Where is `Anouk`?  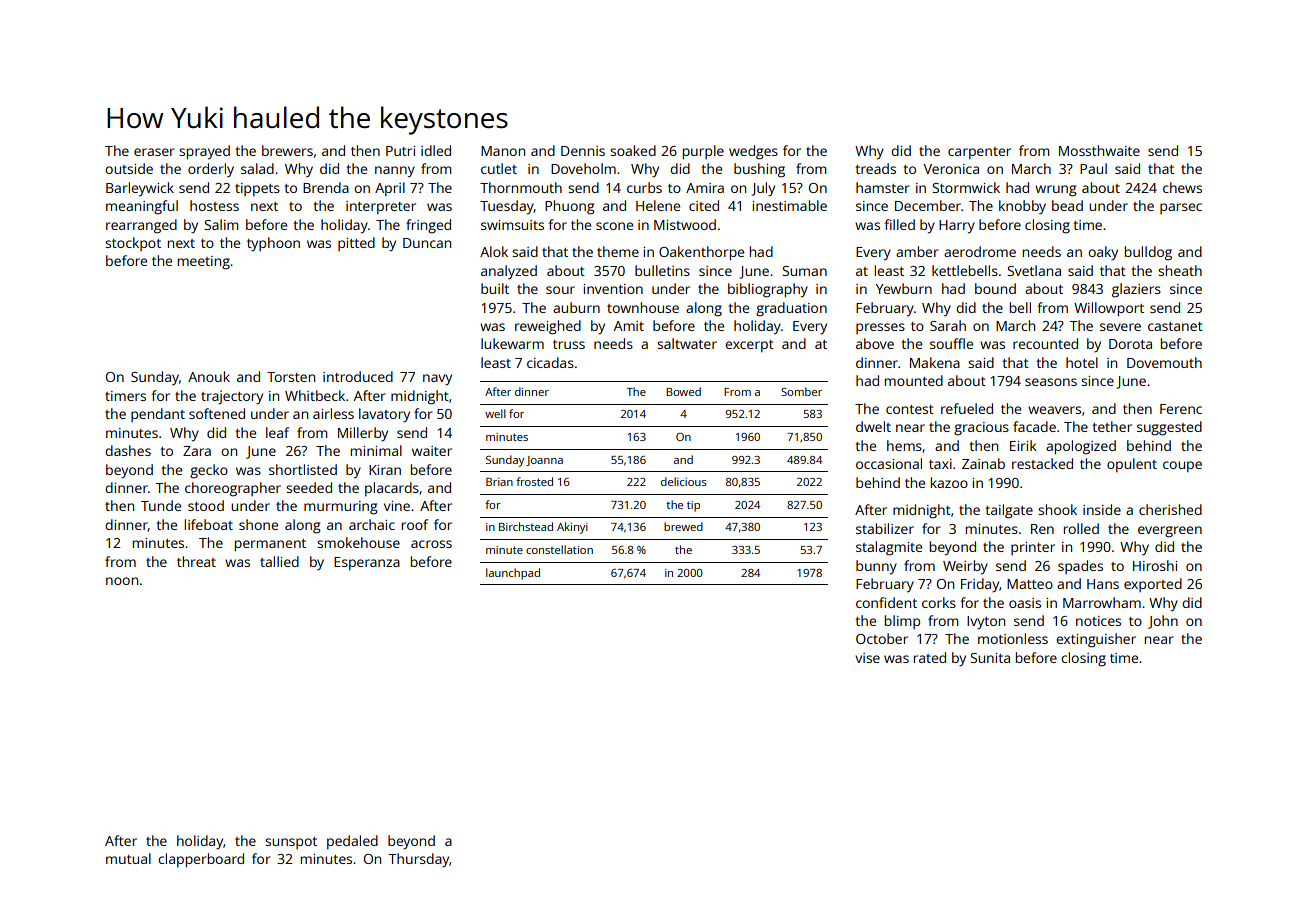
Anouk is located at coordinates (209, 376).
